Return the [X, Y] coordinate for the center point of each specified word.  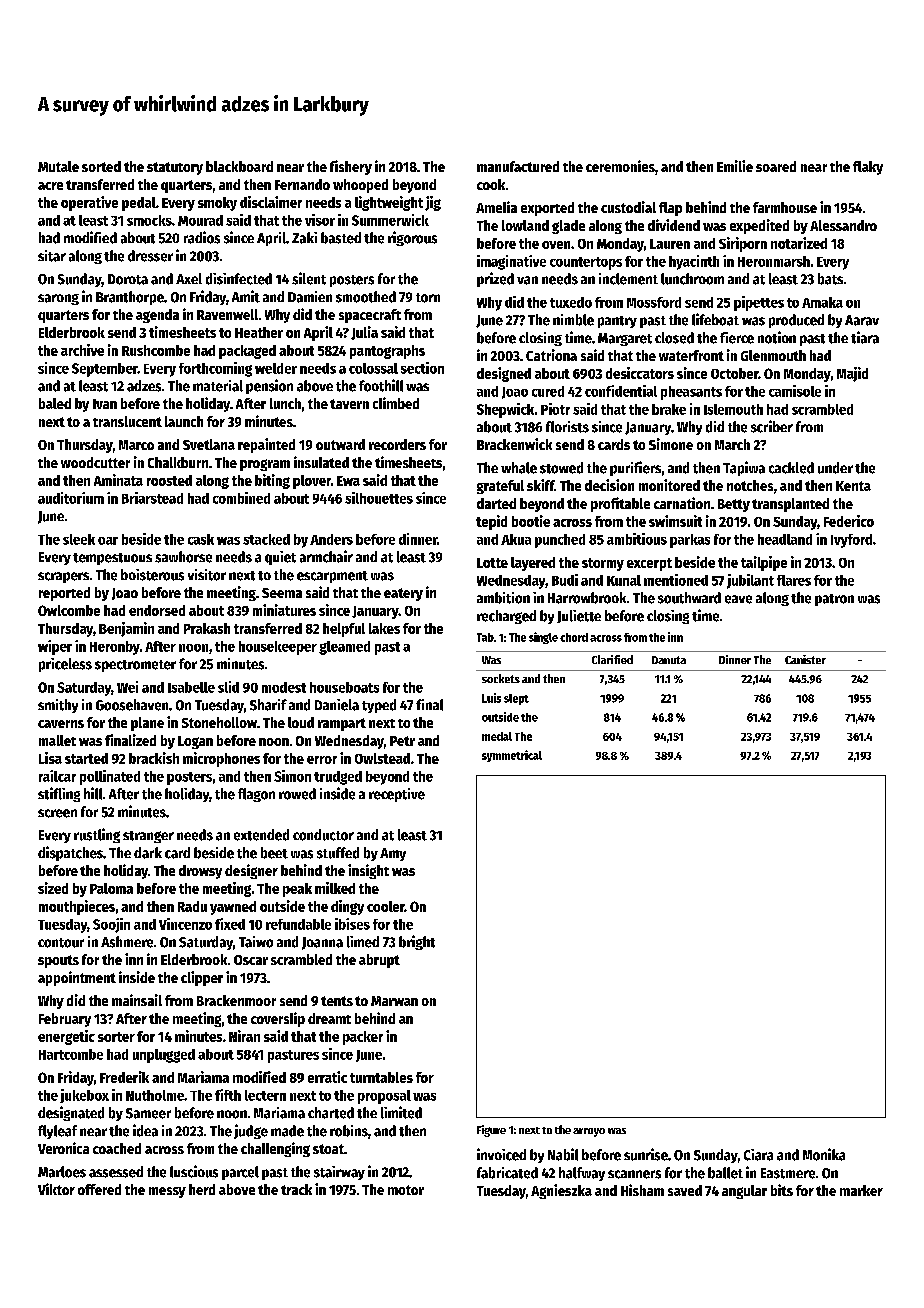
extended [261, 835]
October [735, 373]
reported [64, 594]
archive [82, 350]
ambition [503, 598]
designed [504, 374]
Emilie [735, 166]
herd [202, 1189]
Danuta [669, 660]
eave [738, 599]
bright [417, 942]
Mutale [58, 166]
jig [433, 203]
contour [61, 943]
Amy [393, 854]
